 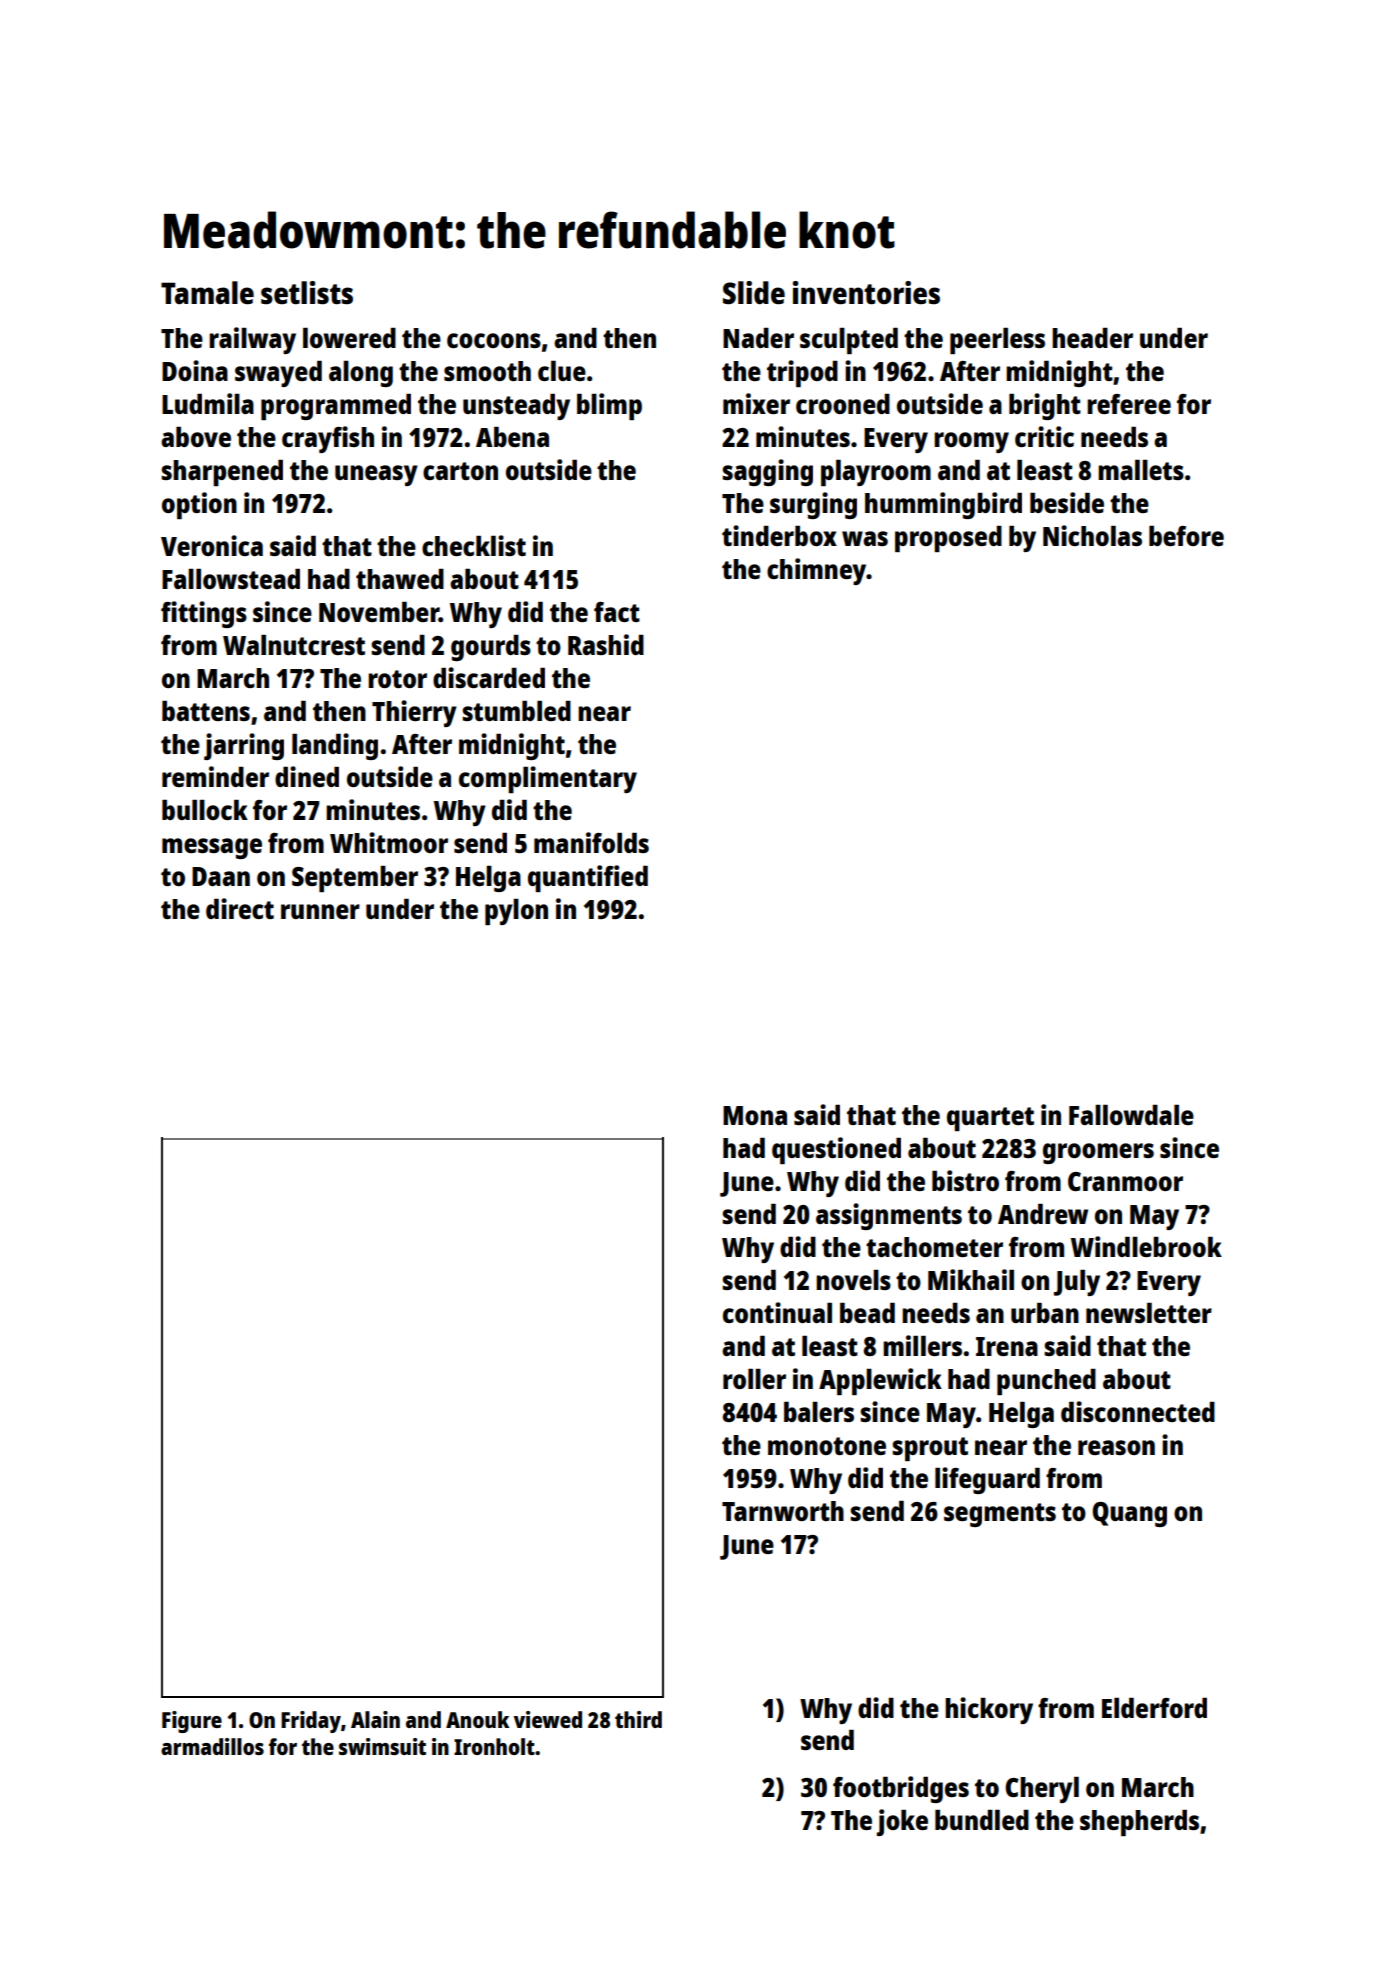 What do you see at coordinates (902, 1822) in the screenshot?
I see `joke` at bounding box center [902, 1822].
